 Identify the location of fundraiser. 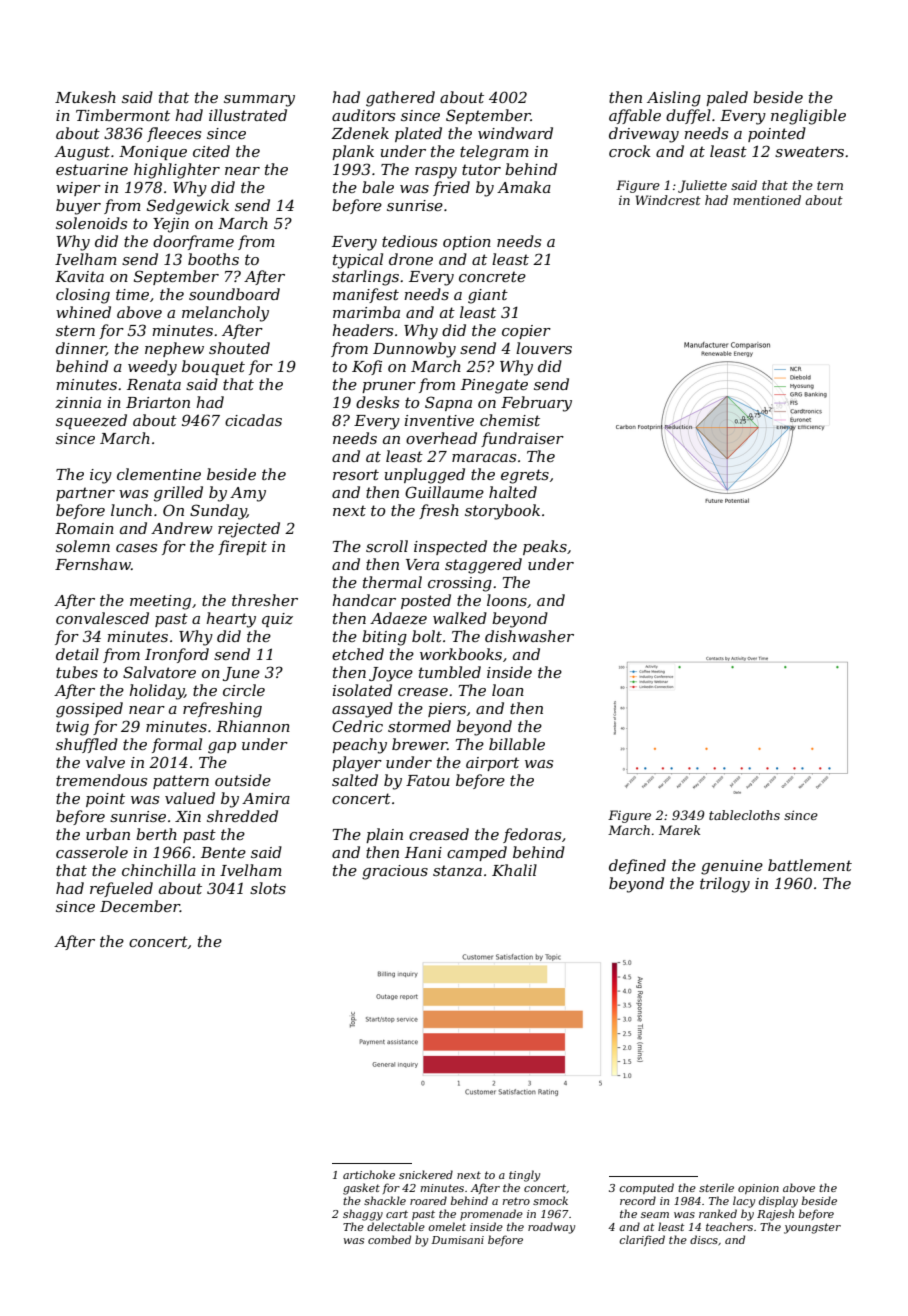
(522, 439).
